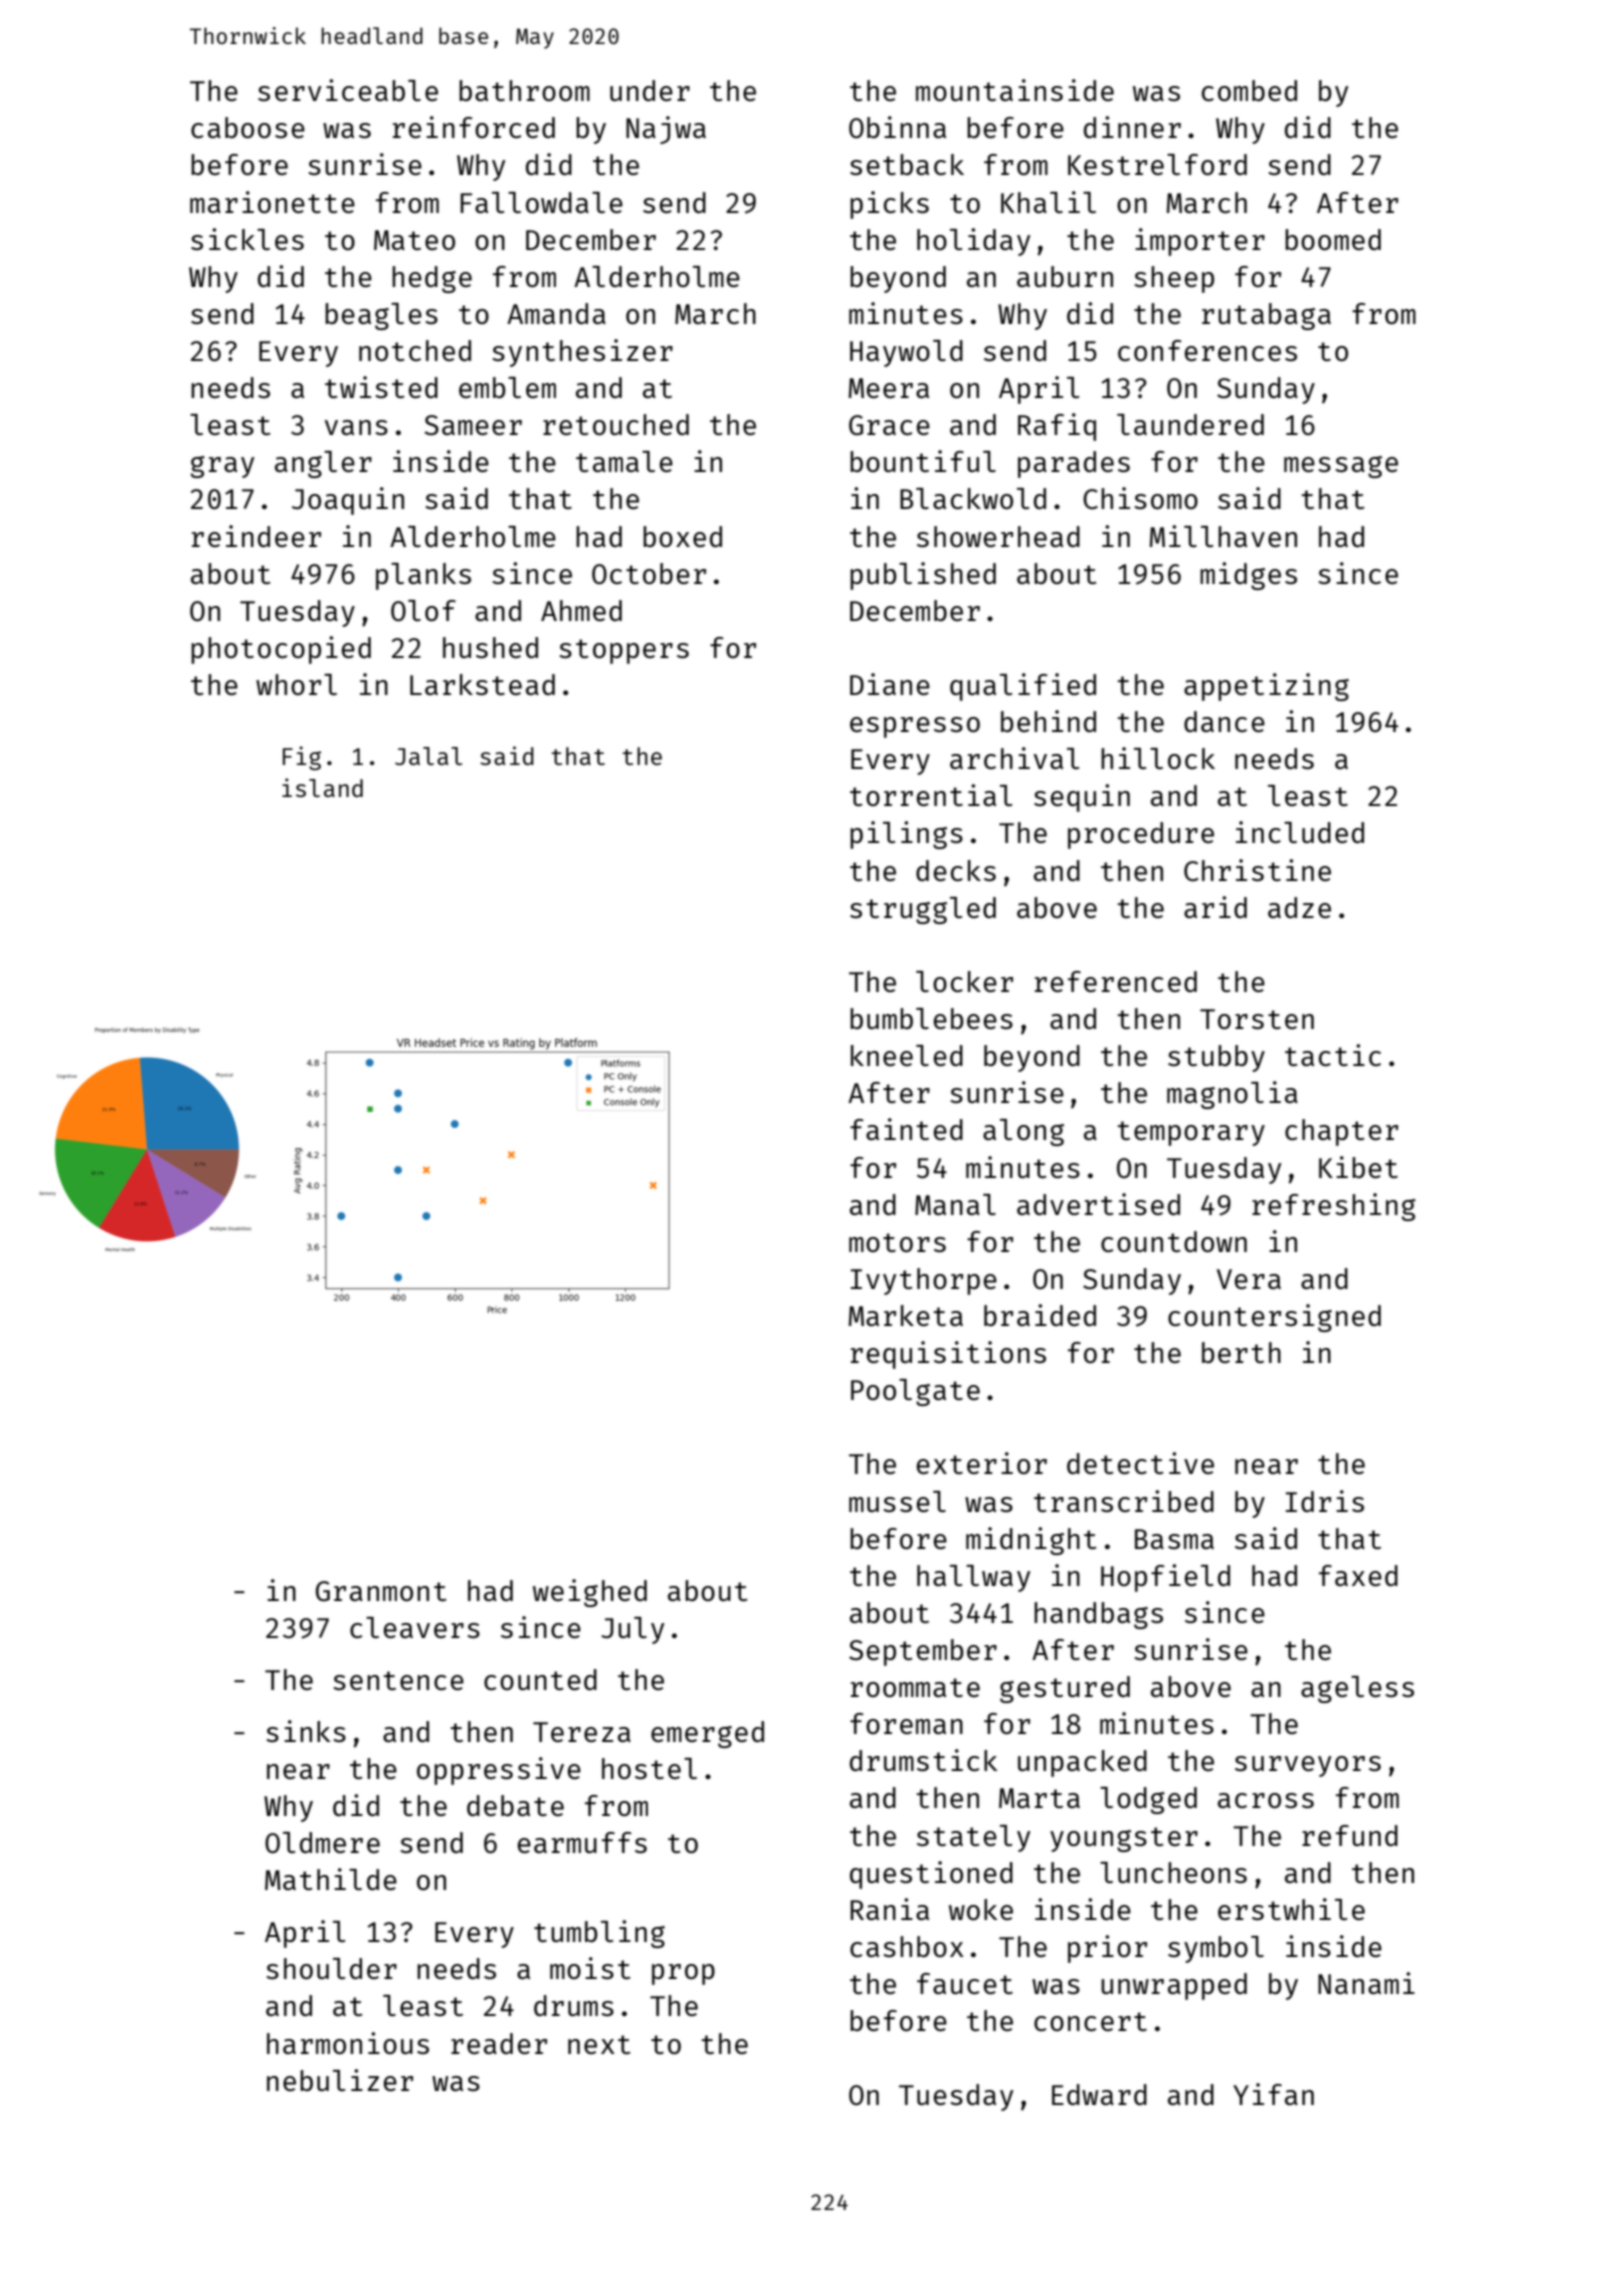 This document has width=1620, height=2292. Describe the element at coordinates (1223, 536) in the document. I see `Millhaven` at that location.
